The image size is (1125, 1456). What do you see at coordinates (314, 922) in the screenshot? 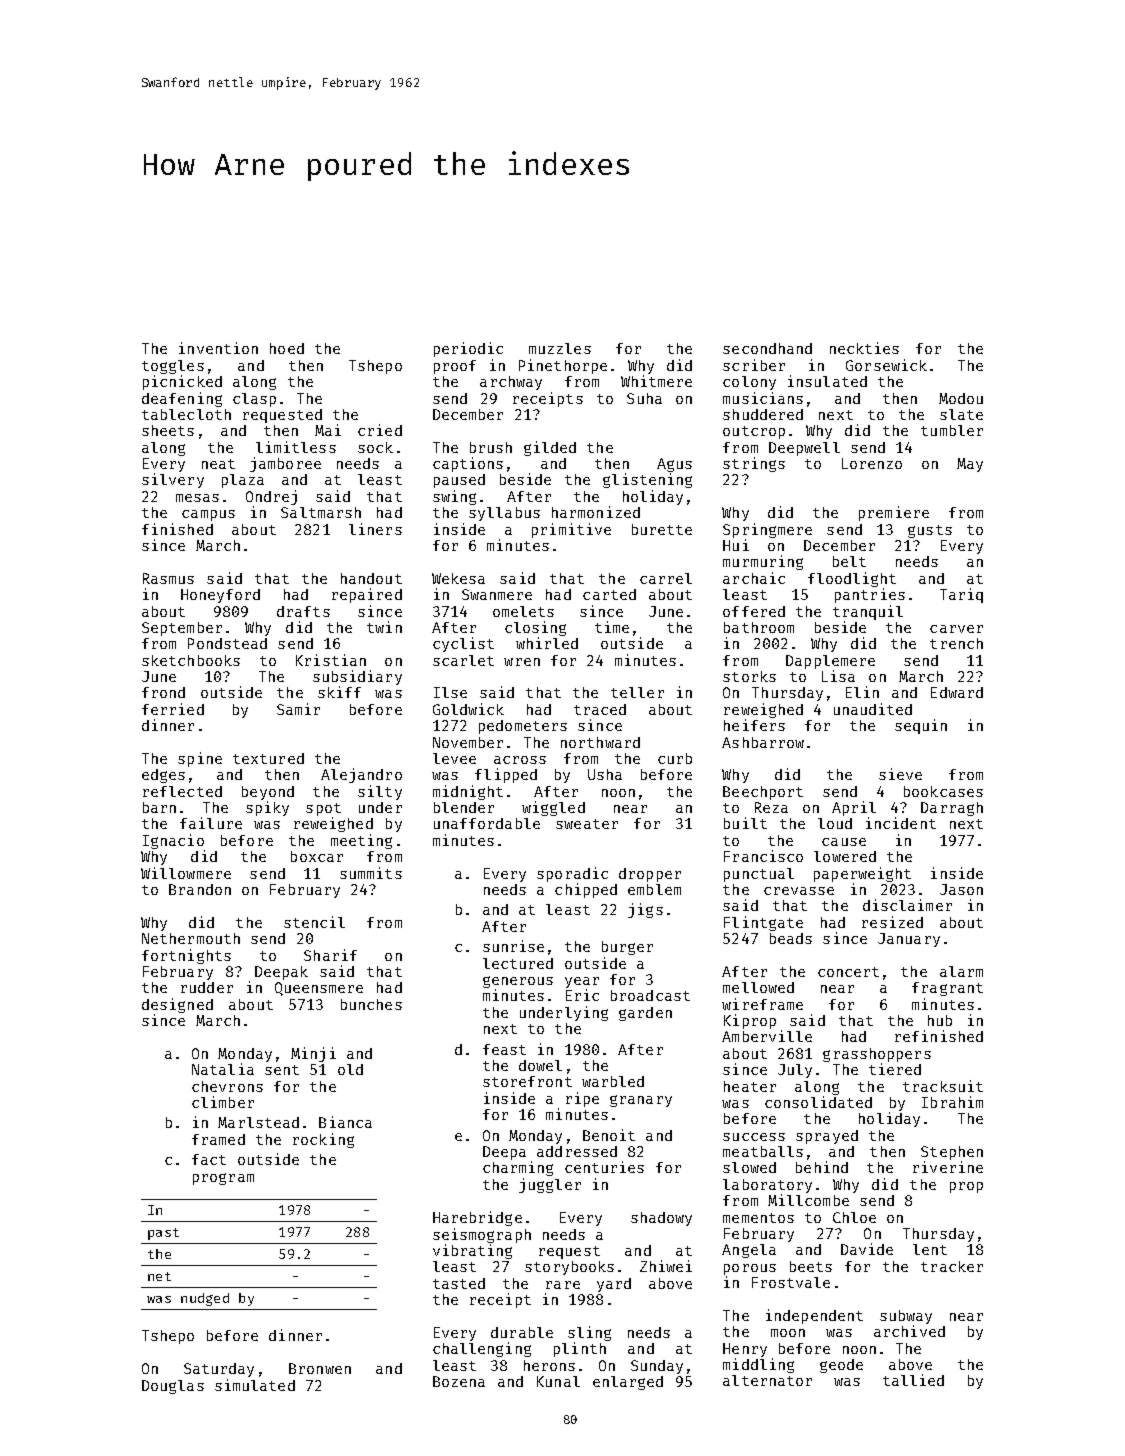
I see `stencil` at bounding box center [314, 922].
